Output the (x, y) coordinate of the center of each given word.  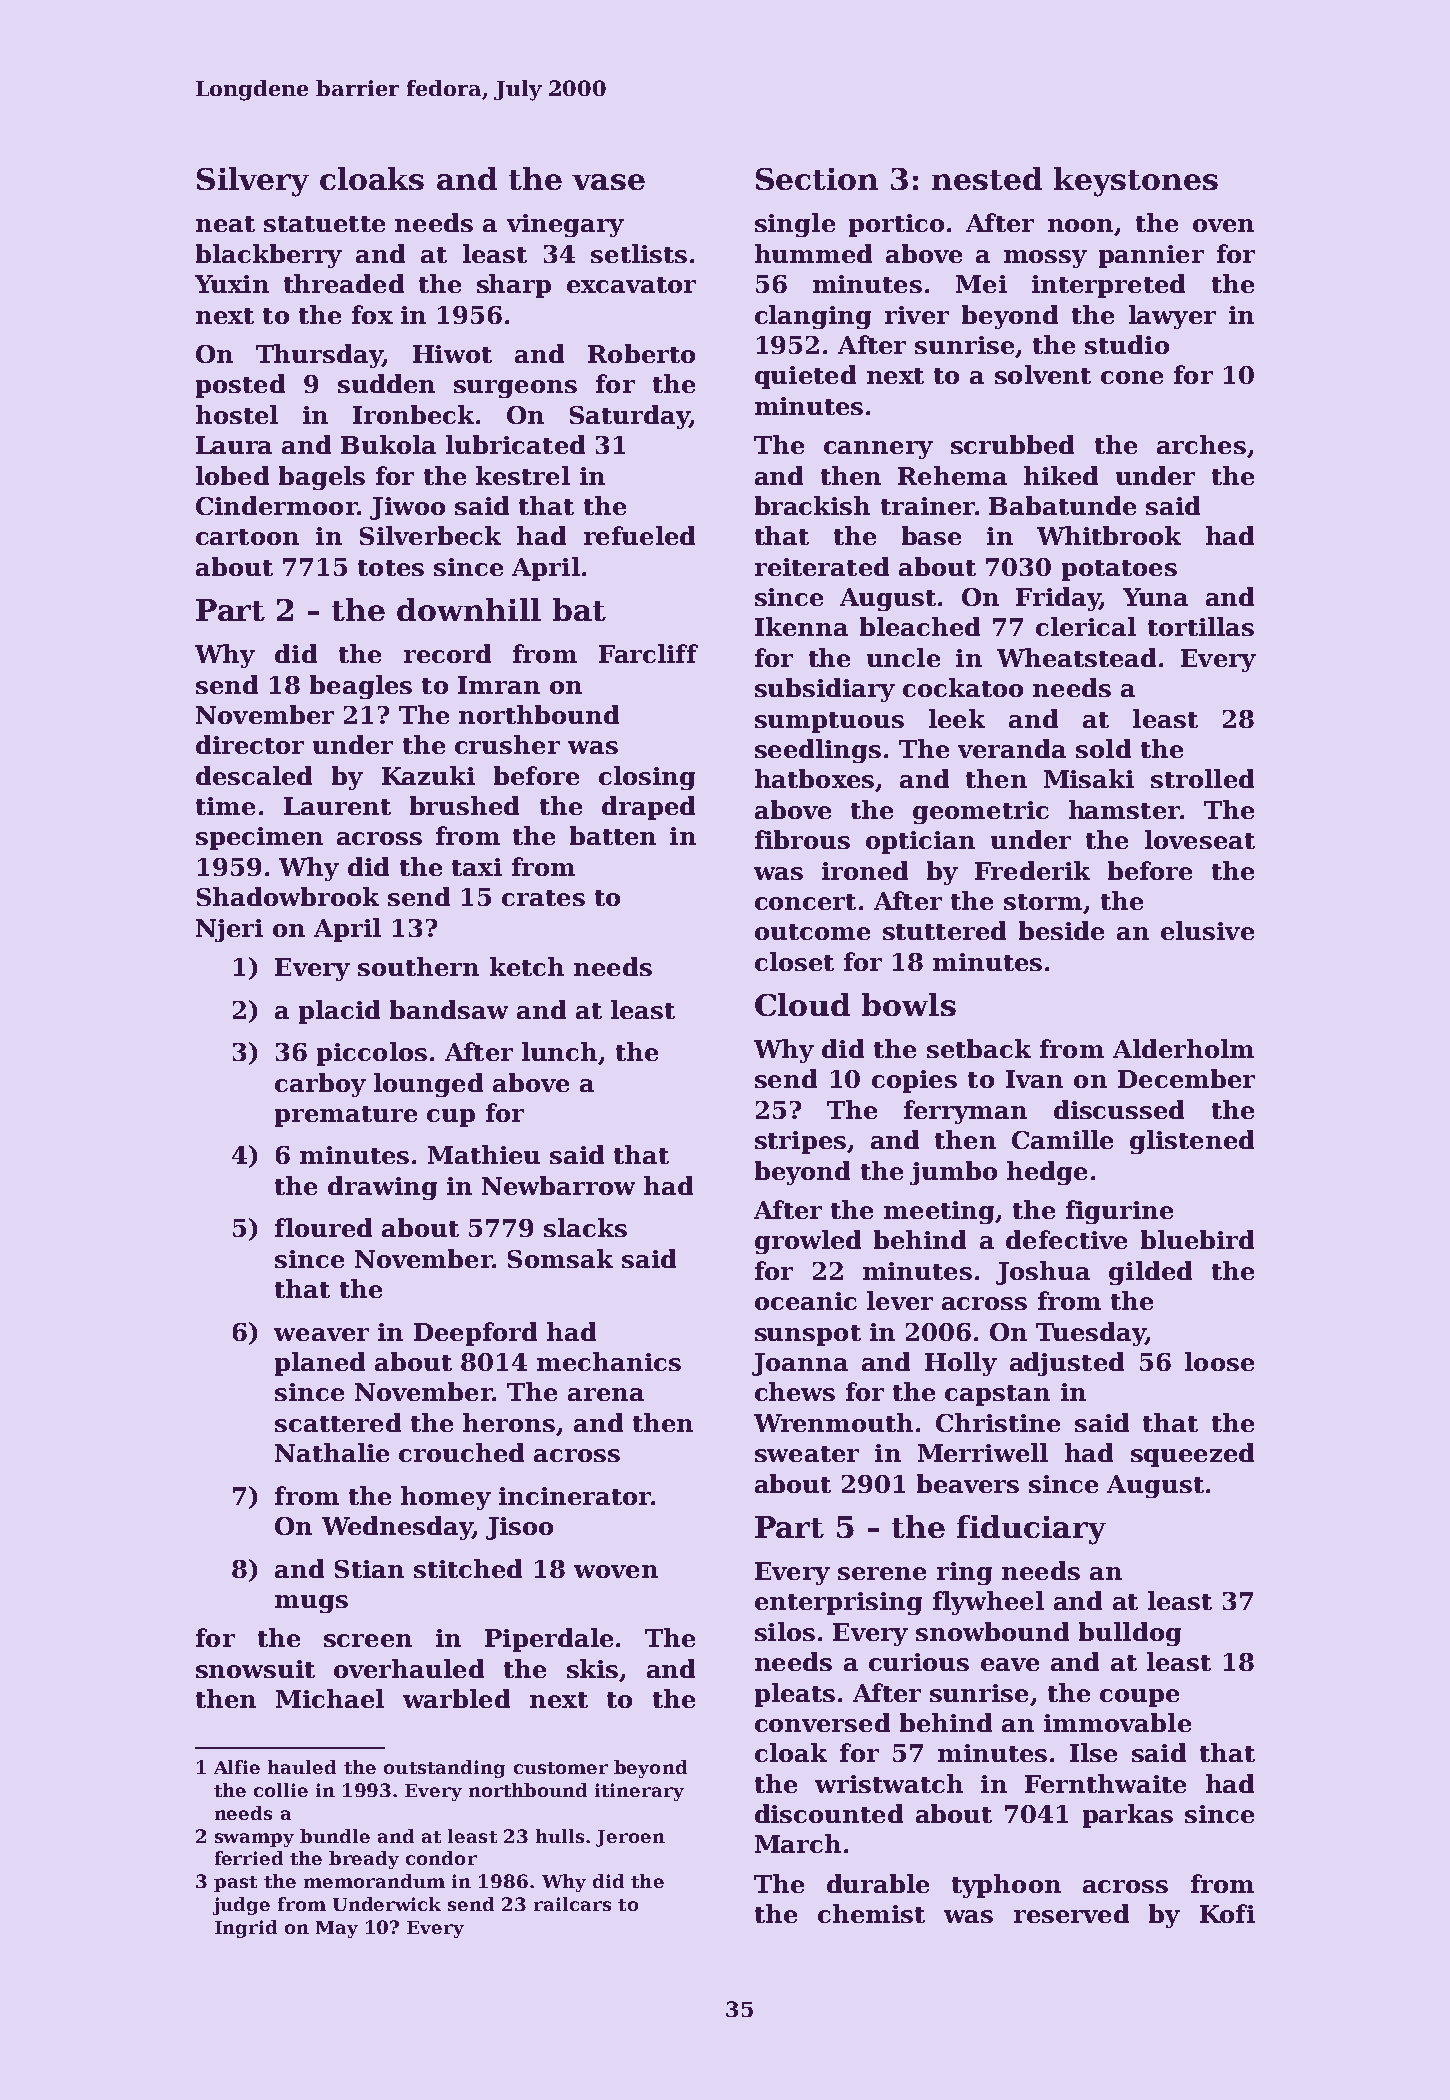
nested (987, 178)
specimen (259, 838)
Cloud (802, 1004)
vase (608, 182)
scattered (338, 1422)
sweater (807, 1454)
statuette (324, 224)
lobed (232, 475)
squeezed (1192, 1455)
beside (1061, 930)
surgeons (515, 389)
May (337, 1929)
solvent (1043, 374)
